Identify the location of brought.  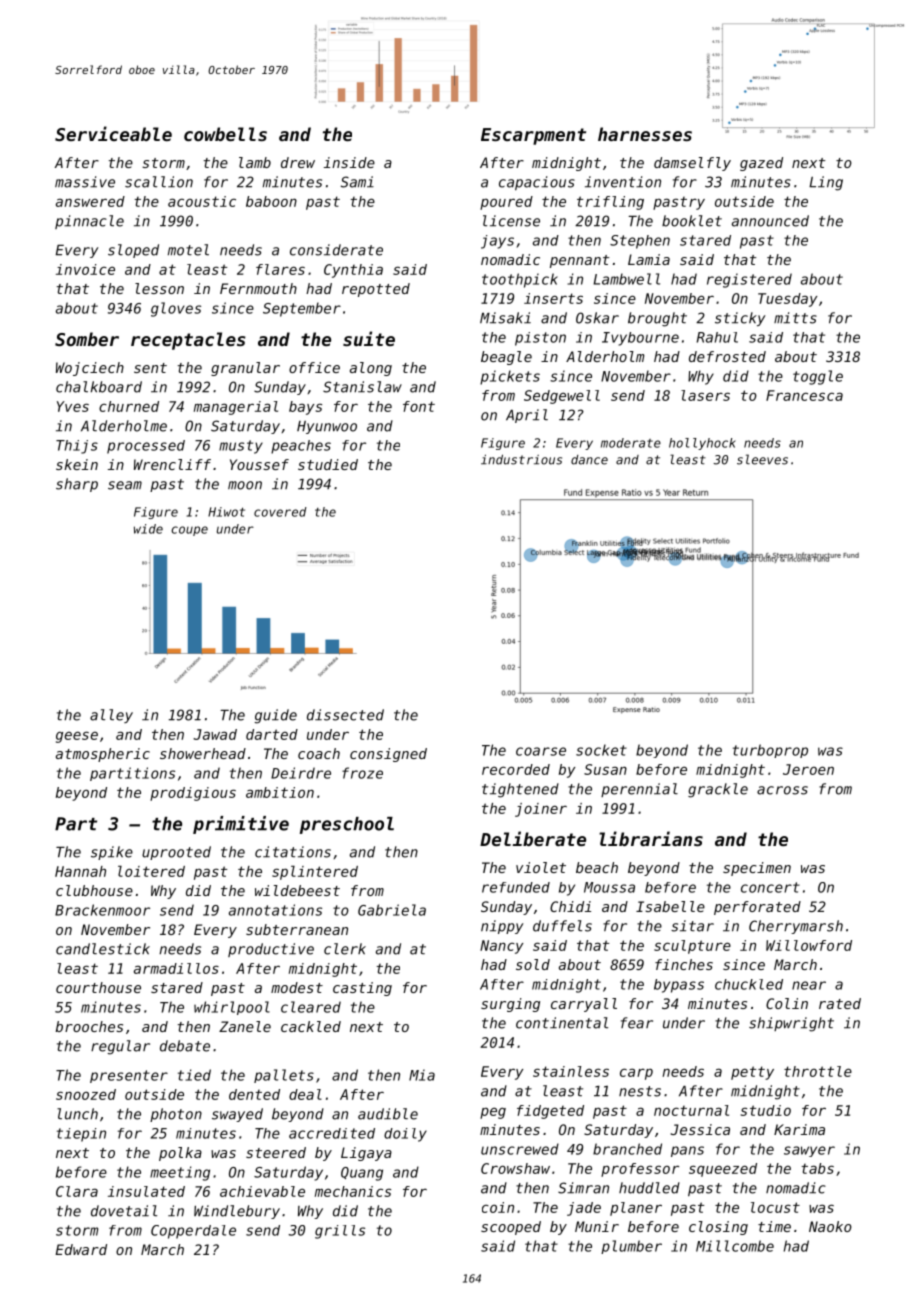
(657, 319).
